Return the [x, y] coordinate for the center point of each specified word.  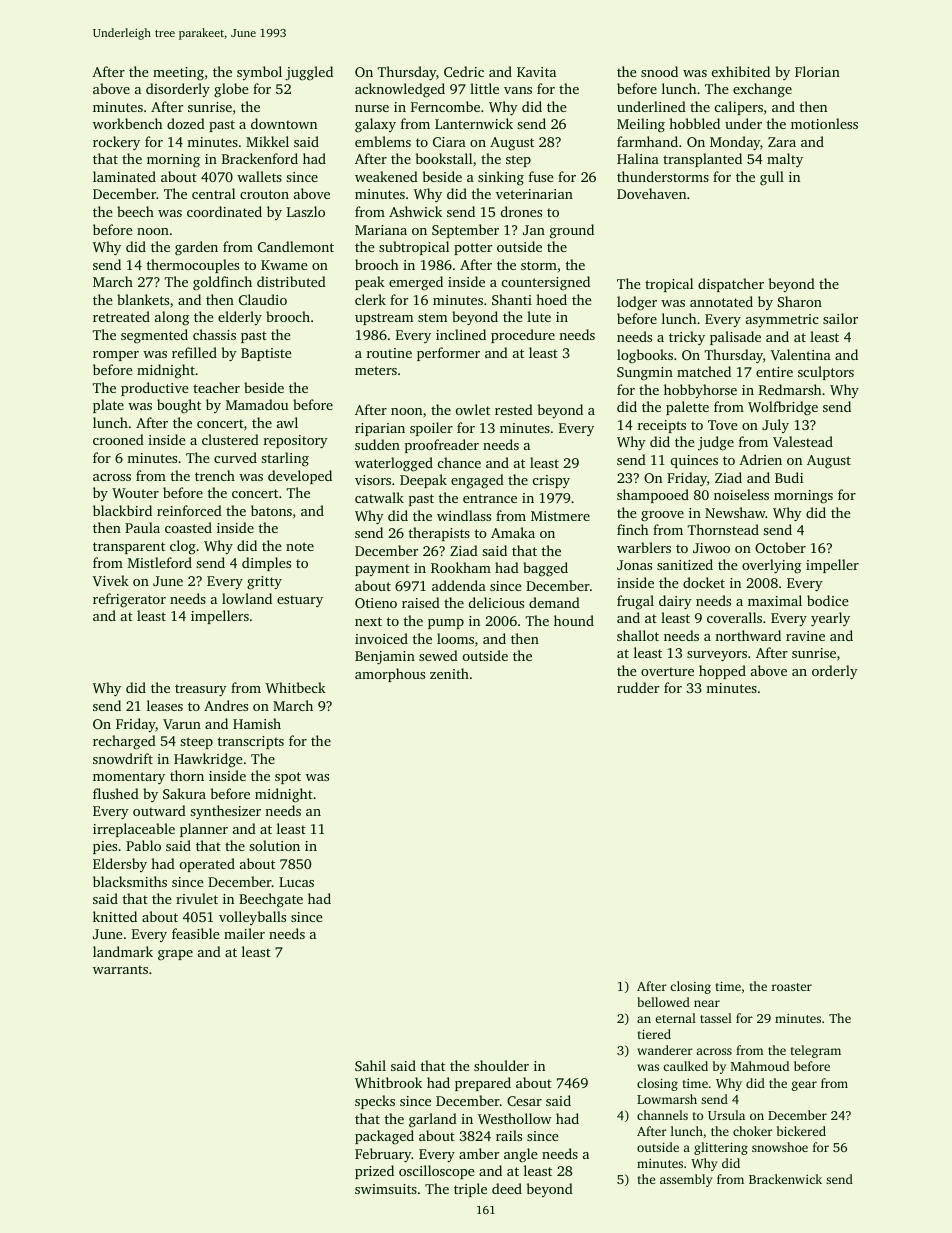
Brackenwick [785, 1179]
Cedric [464, 71]
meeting [178, 73]
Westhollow [514, 1118]
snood [659, 71]
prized [374, 1172]
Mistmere [560, 516]
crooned [118, 439]
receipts [662, 426]
